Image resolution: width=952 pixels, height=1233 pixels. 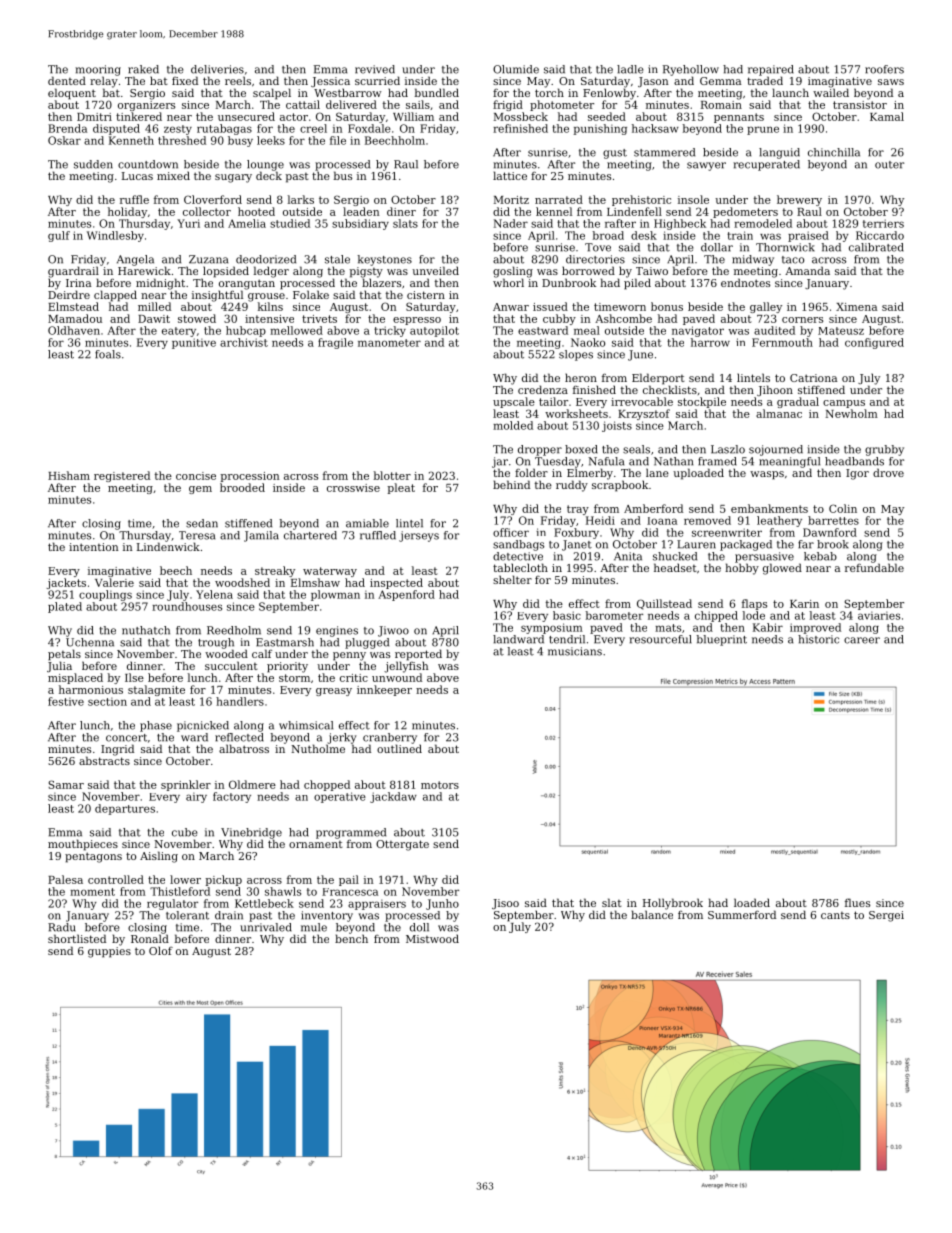 I want to click on deliveries, so click(x=217, y=69).
